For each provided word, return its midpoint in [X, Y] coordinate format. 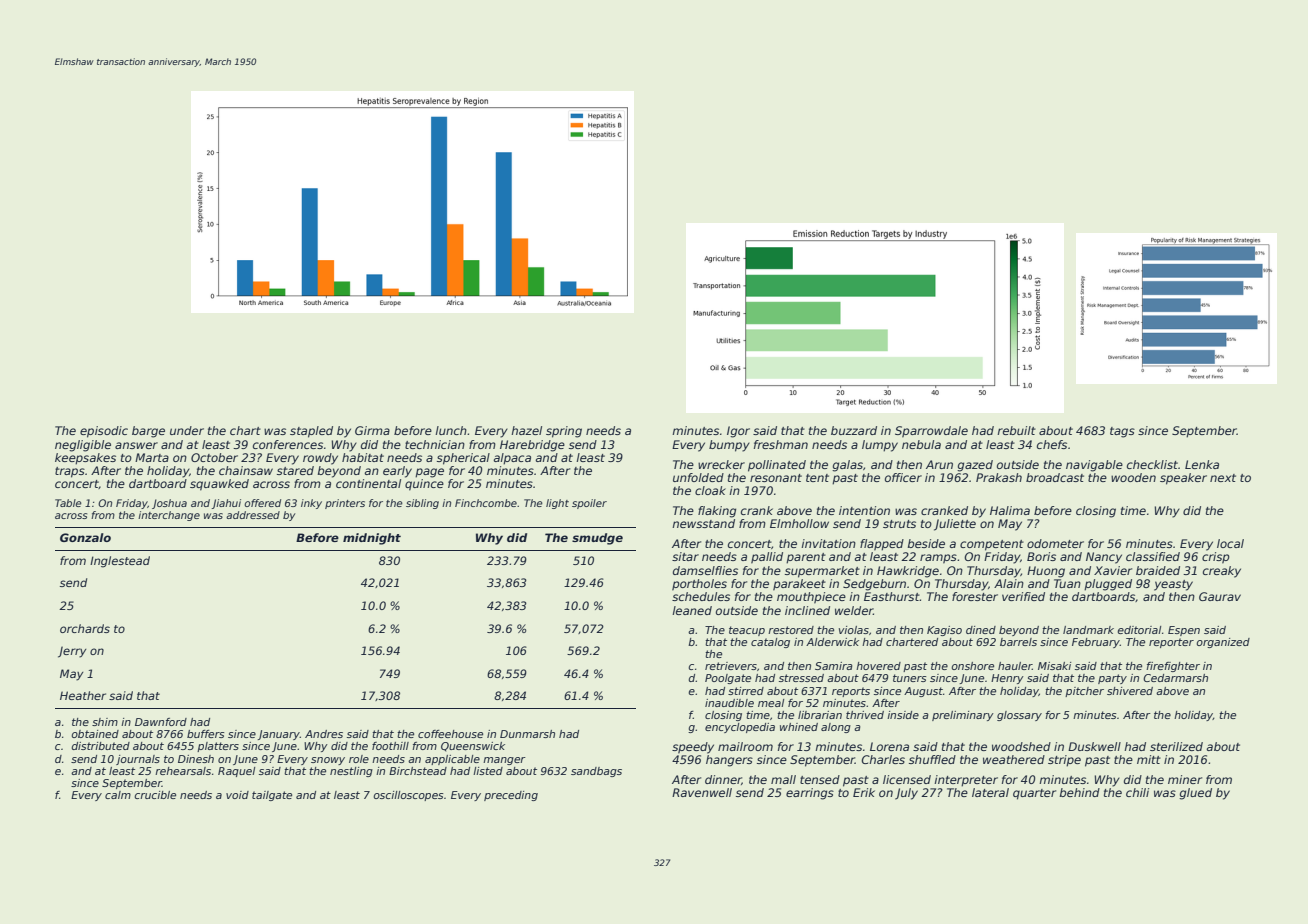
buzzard [854, 430]
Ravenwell [702, 792]
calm [118, 795]
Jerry [72, 652]
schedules [701, 596]
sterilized [1176, 746]
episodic [104, 432]
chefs [1052, 444]
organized [1223, 643]
